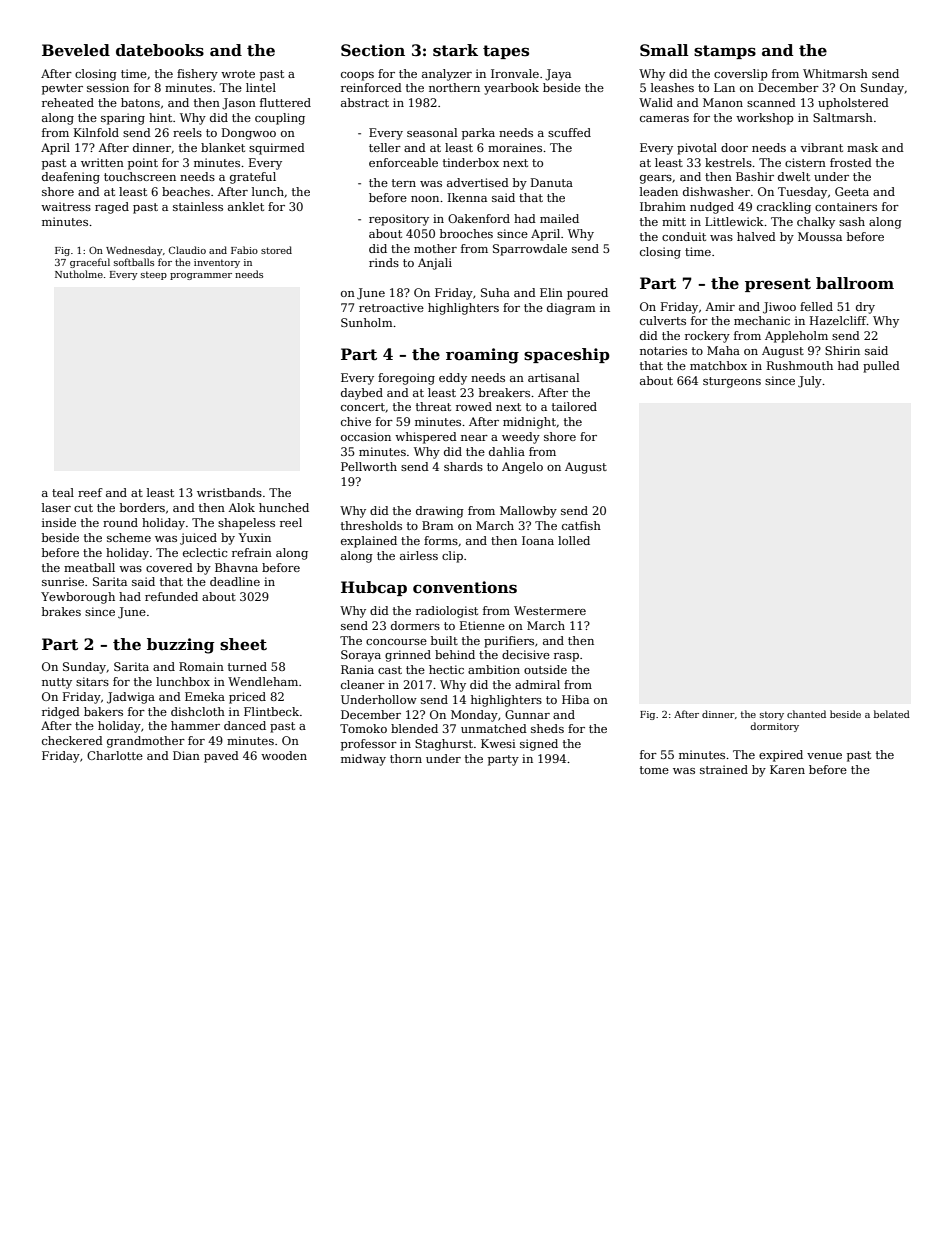  What do you see at coordinates (76, 50) in the image?
I see `Beveled` at bounding box center [76, 50].
